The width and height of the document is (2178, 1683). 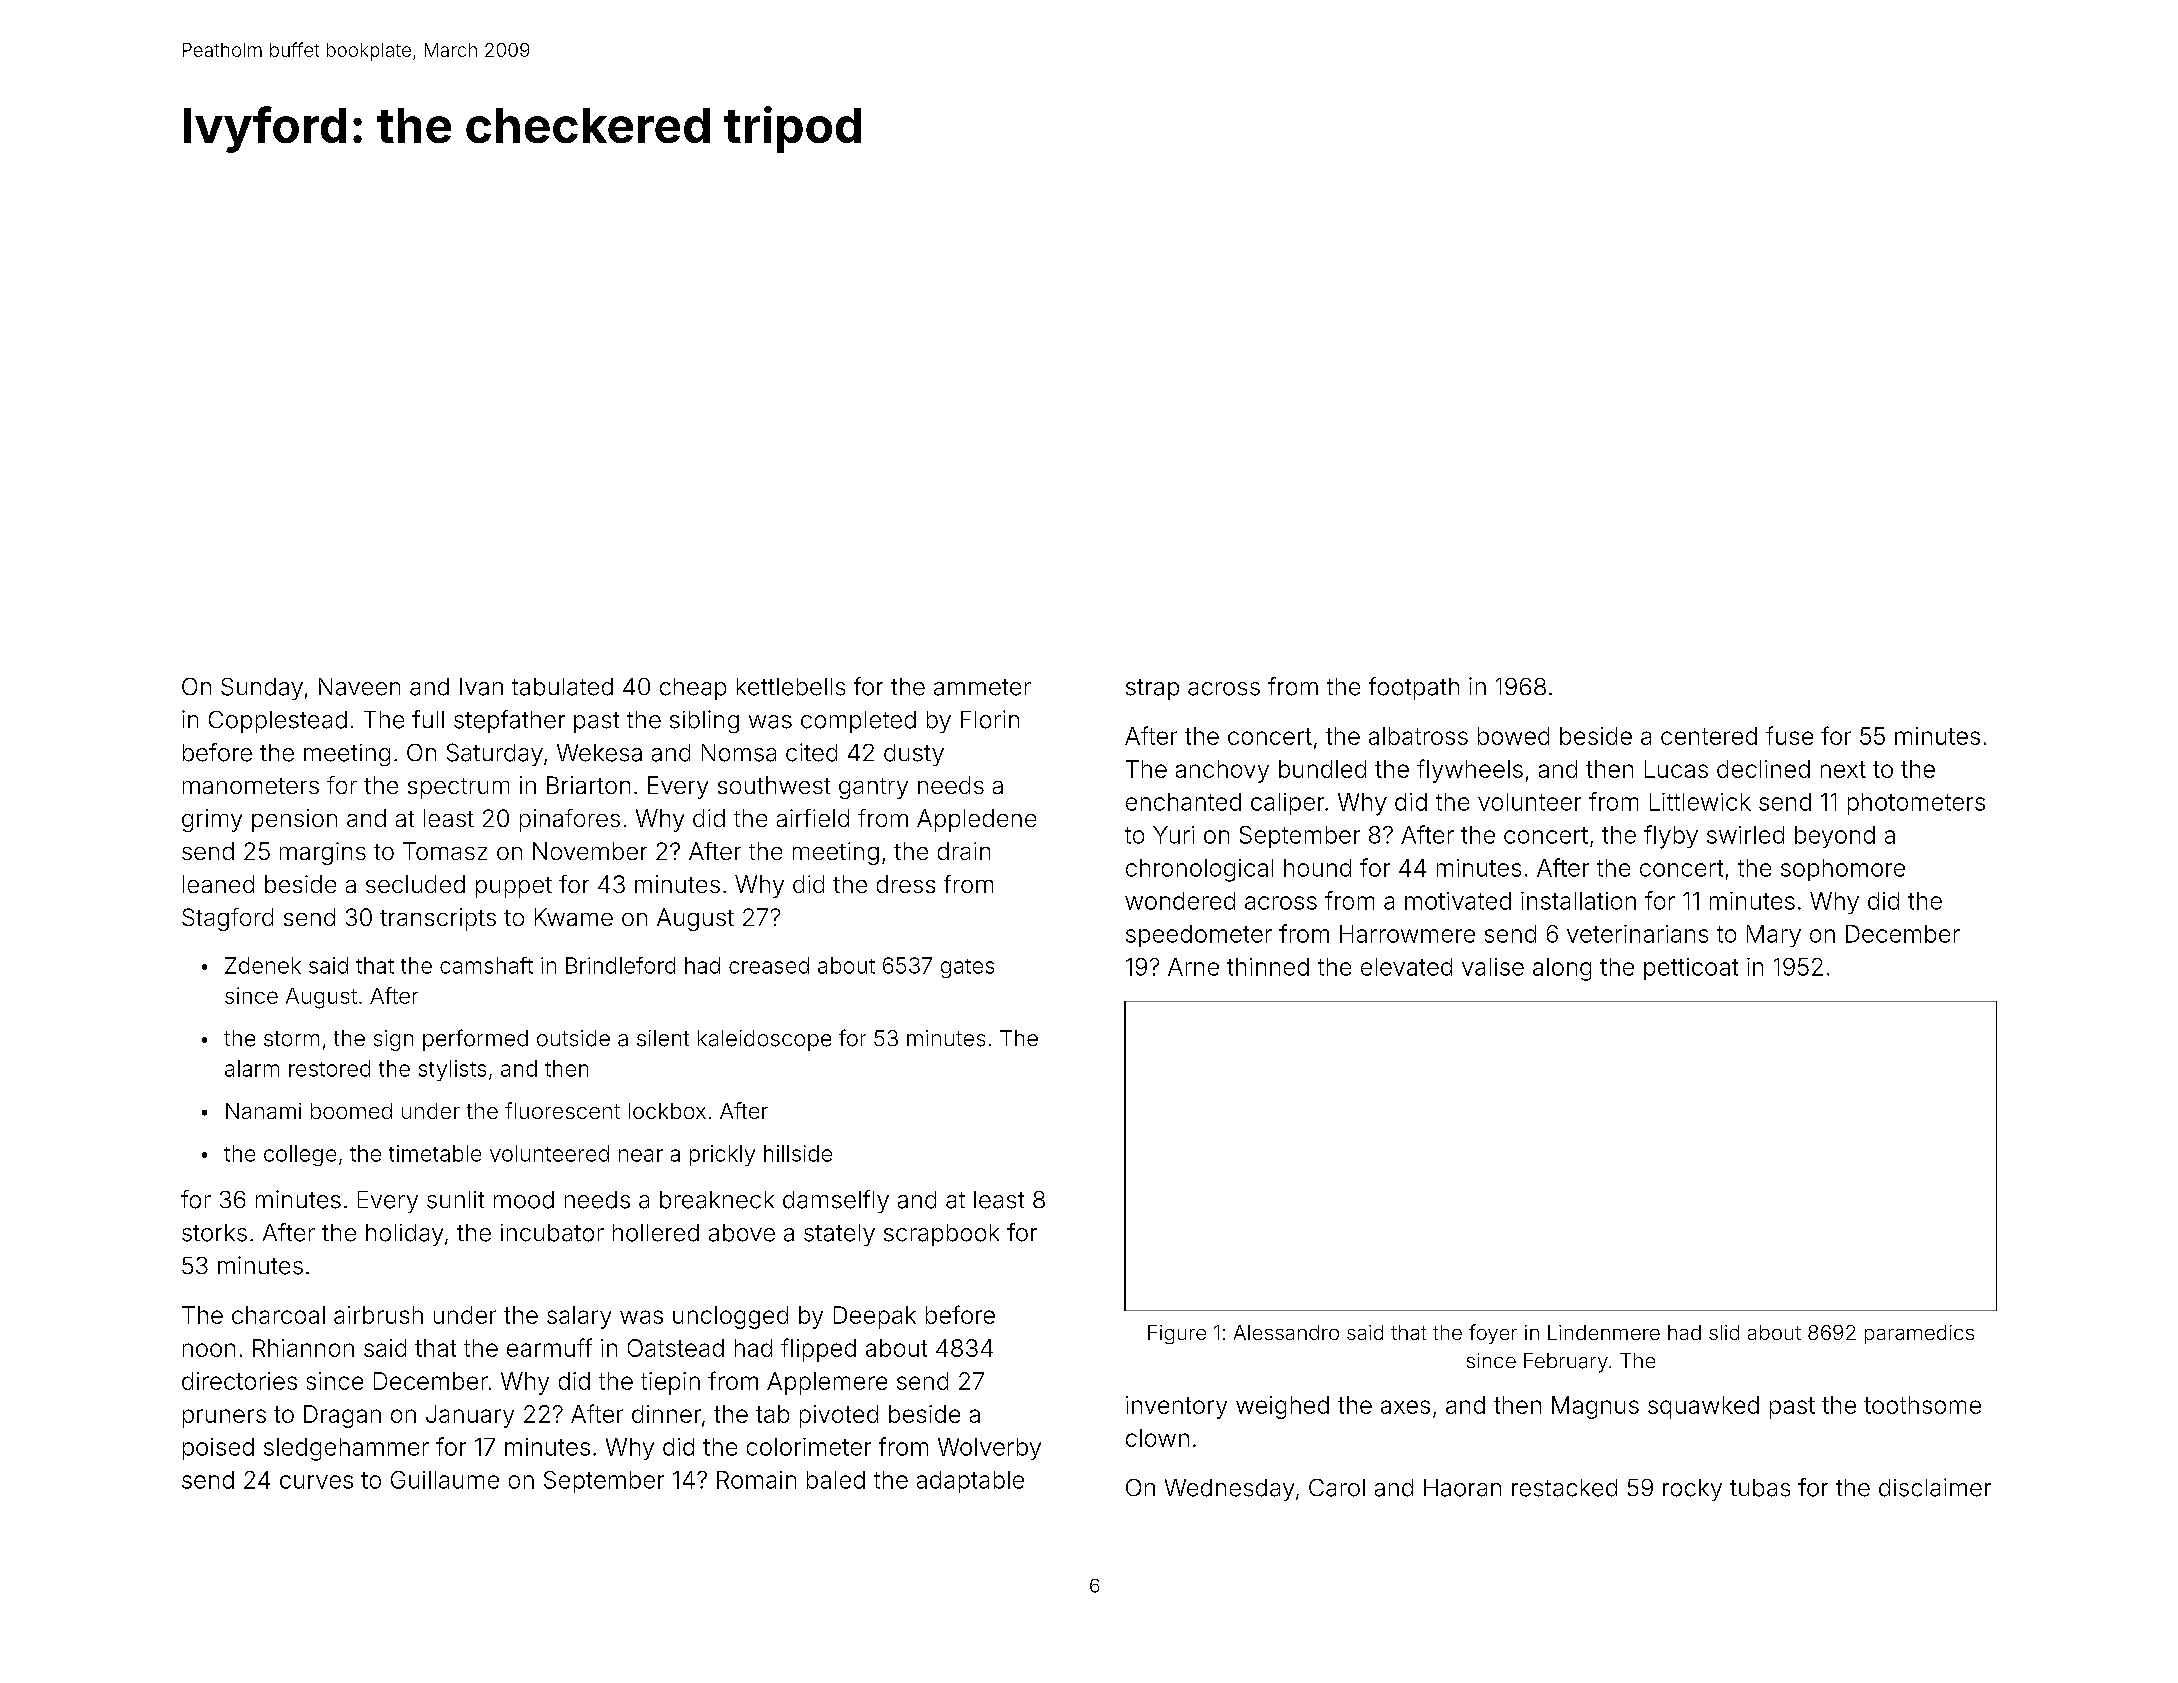 What do you see at coordinates (1406, 967) in the document?
I see `elevated` at bounding box center [1406, 967].
